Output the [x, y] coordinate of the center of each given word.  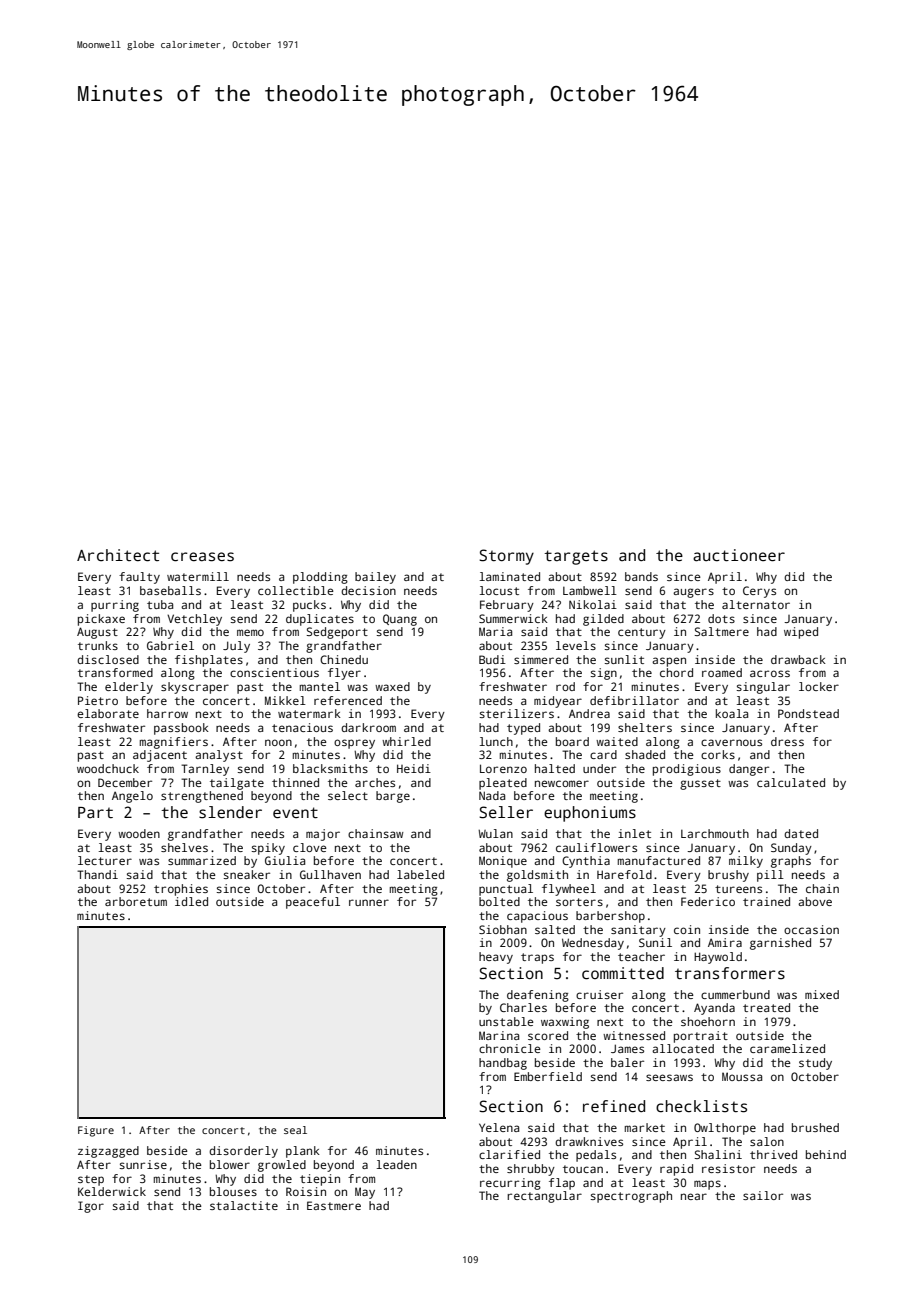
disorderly [243, 1152]
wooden [139, 833]
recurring [510, 1184]
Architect [118, 555]
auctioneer [739, 555]
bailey [375, 578]
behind [826, 1154]
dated [801, 833]
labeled [420, 874]
